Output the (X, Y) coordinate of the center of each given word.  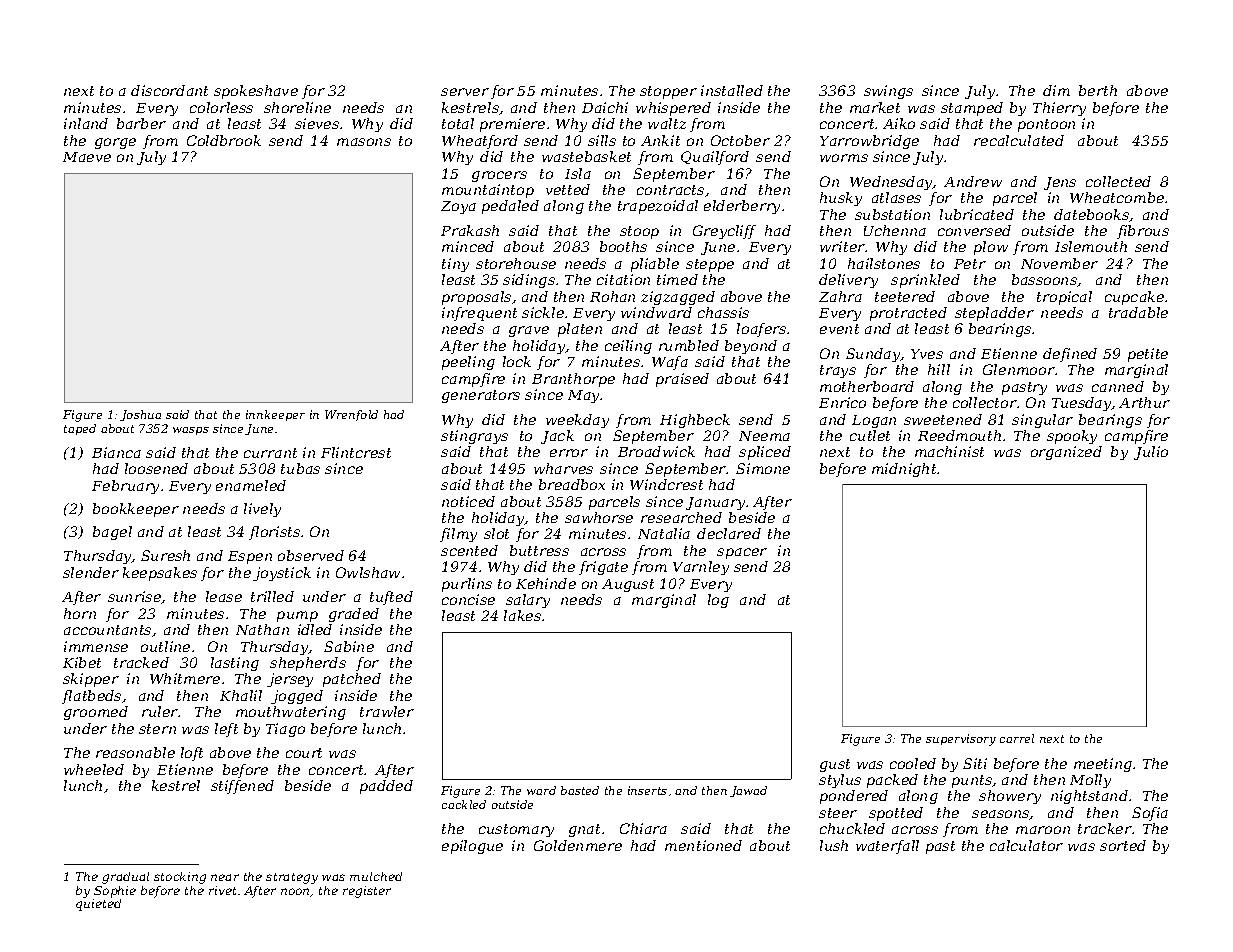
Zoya (458, 207)
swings (888, 92)
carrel (1017, 738)
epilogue (472, 847)
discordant (169, 90)
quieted (98, 905)
